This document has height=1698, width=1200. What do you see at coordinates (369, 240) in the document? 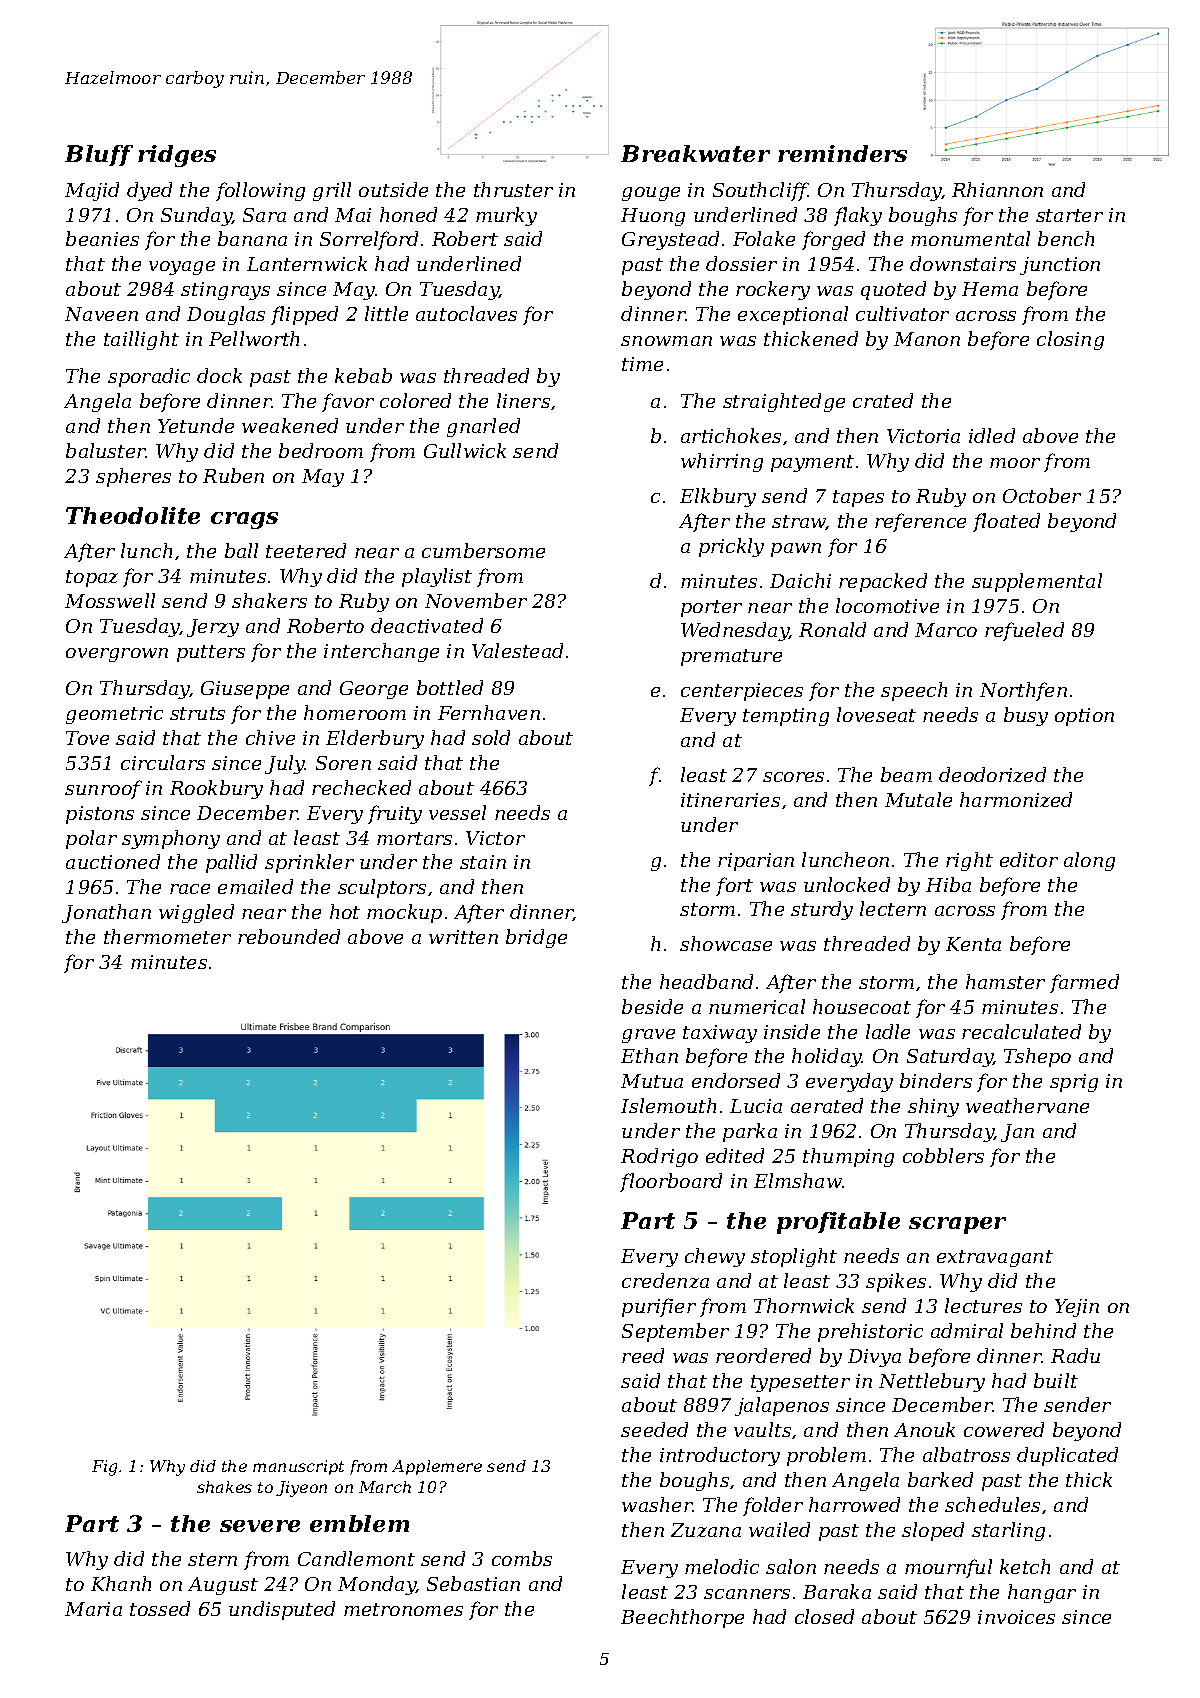
I see `Sorrelford` at bounding box center [369, 240].
